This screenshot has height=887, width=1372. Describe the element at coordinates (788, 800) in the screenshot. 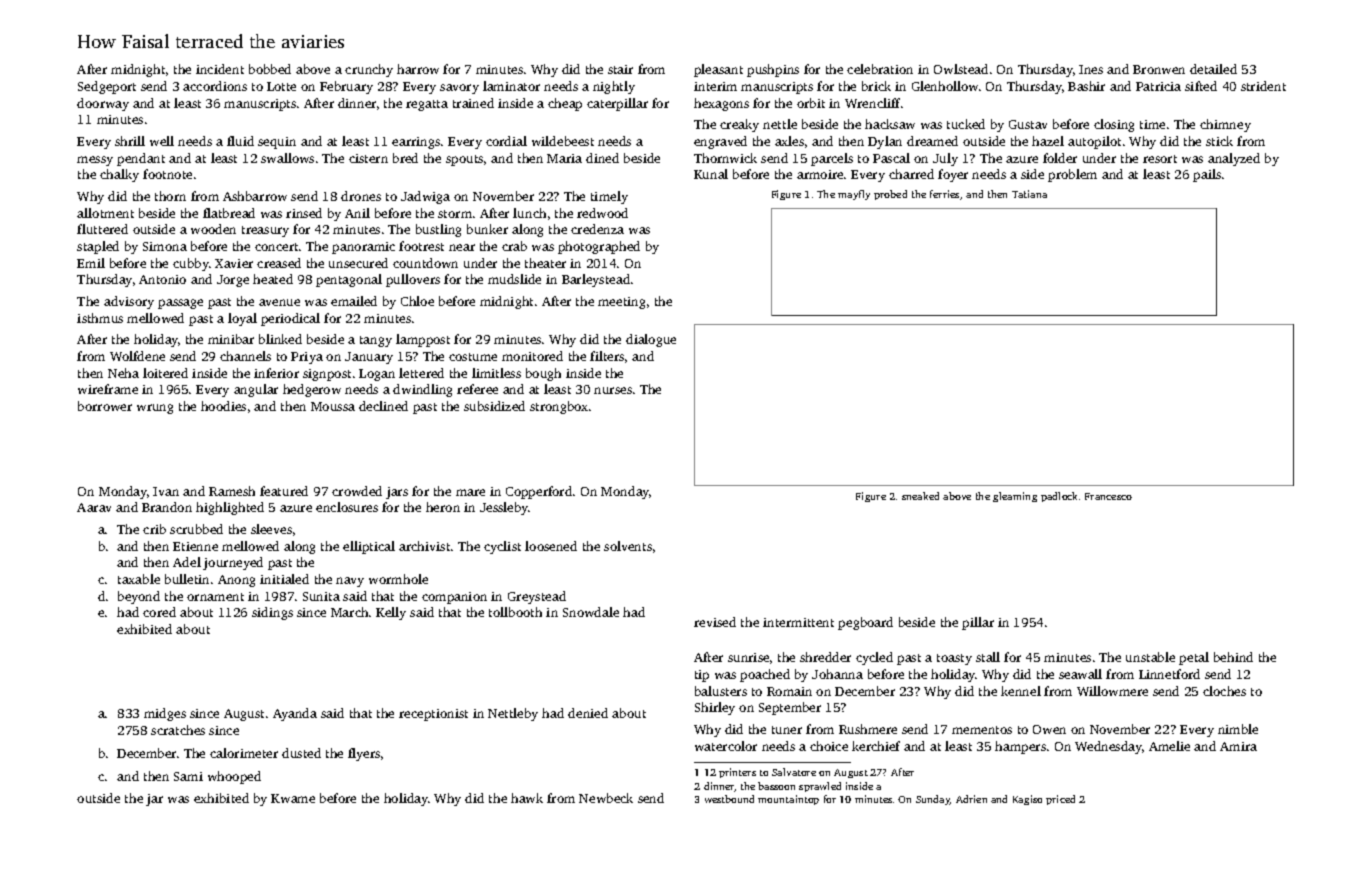

I see `mountaintop` at that location.
